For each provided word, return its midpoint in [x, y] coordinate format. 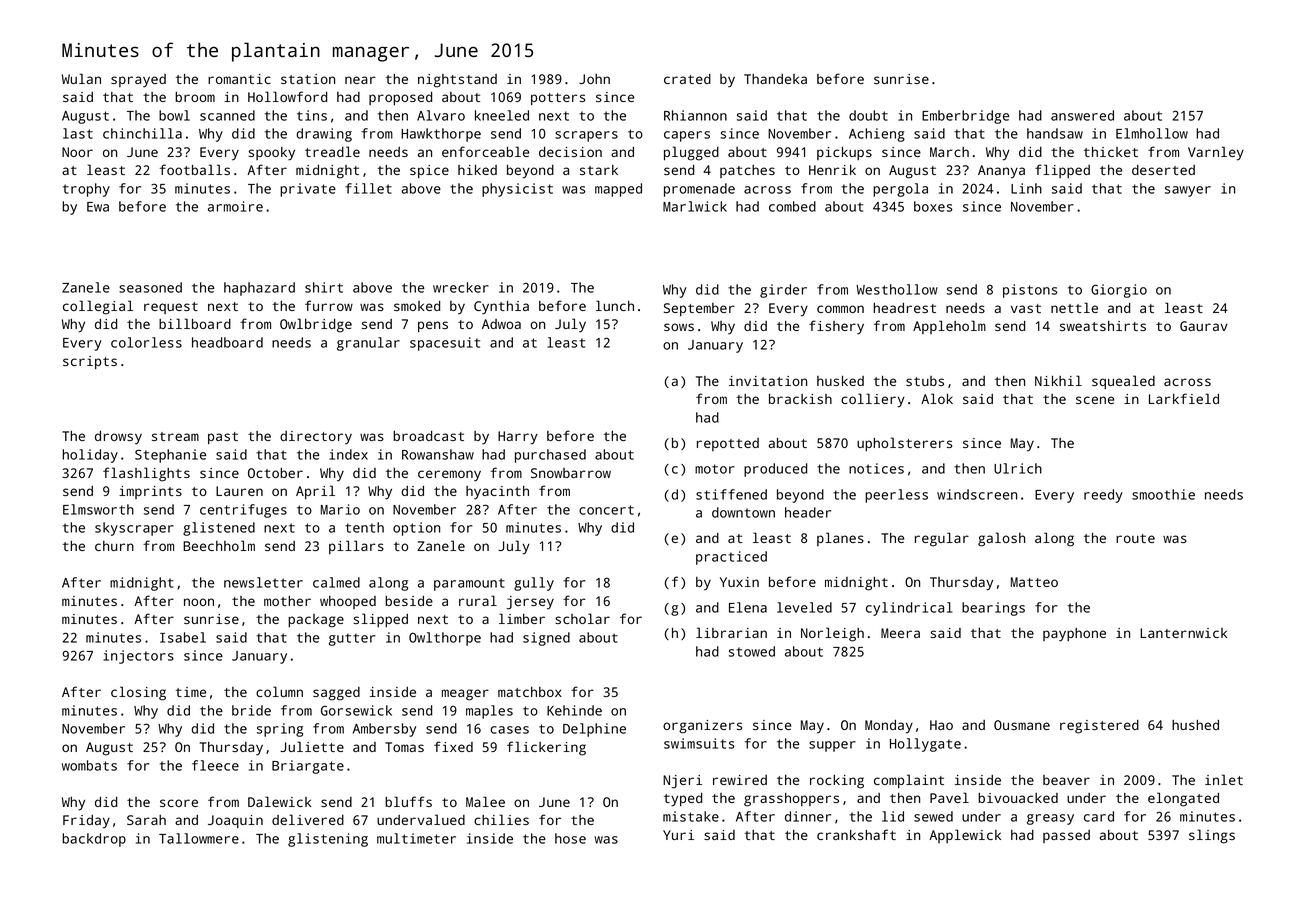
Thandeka [775, 79]
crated [687, 79]
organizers [702, 727]
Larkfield [1184, 398]
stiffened [731, 494]
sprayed [138, 81]
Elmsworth [98, 509]
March [949, 152]
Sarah [146, 820]
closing [138, 693]
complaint [909, 781]
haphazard [259, 289]
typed [683, 800]
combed [792, 206]
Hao [941, 725]
